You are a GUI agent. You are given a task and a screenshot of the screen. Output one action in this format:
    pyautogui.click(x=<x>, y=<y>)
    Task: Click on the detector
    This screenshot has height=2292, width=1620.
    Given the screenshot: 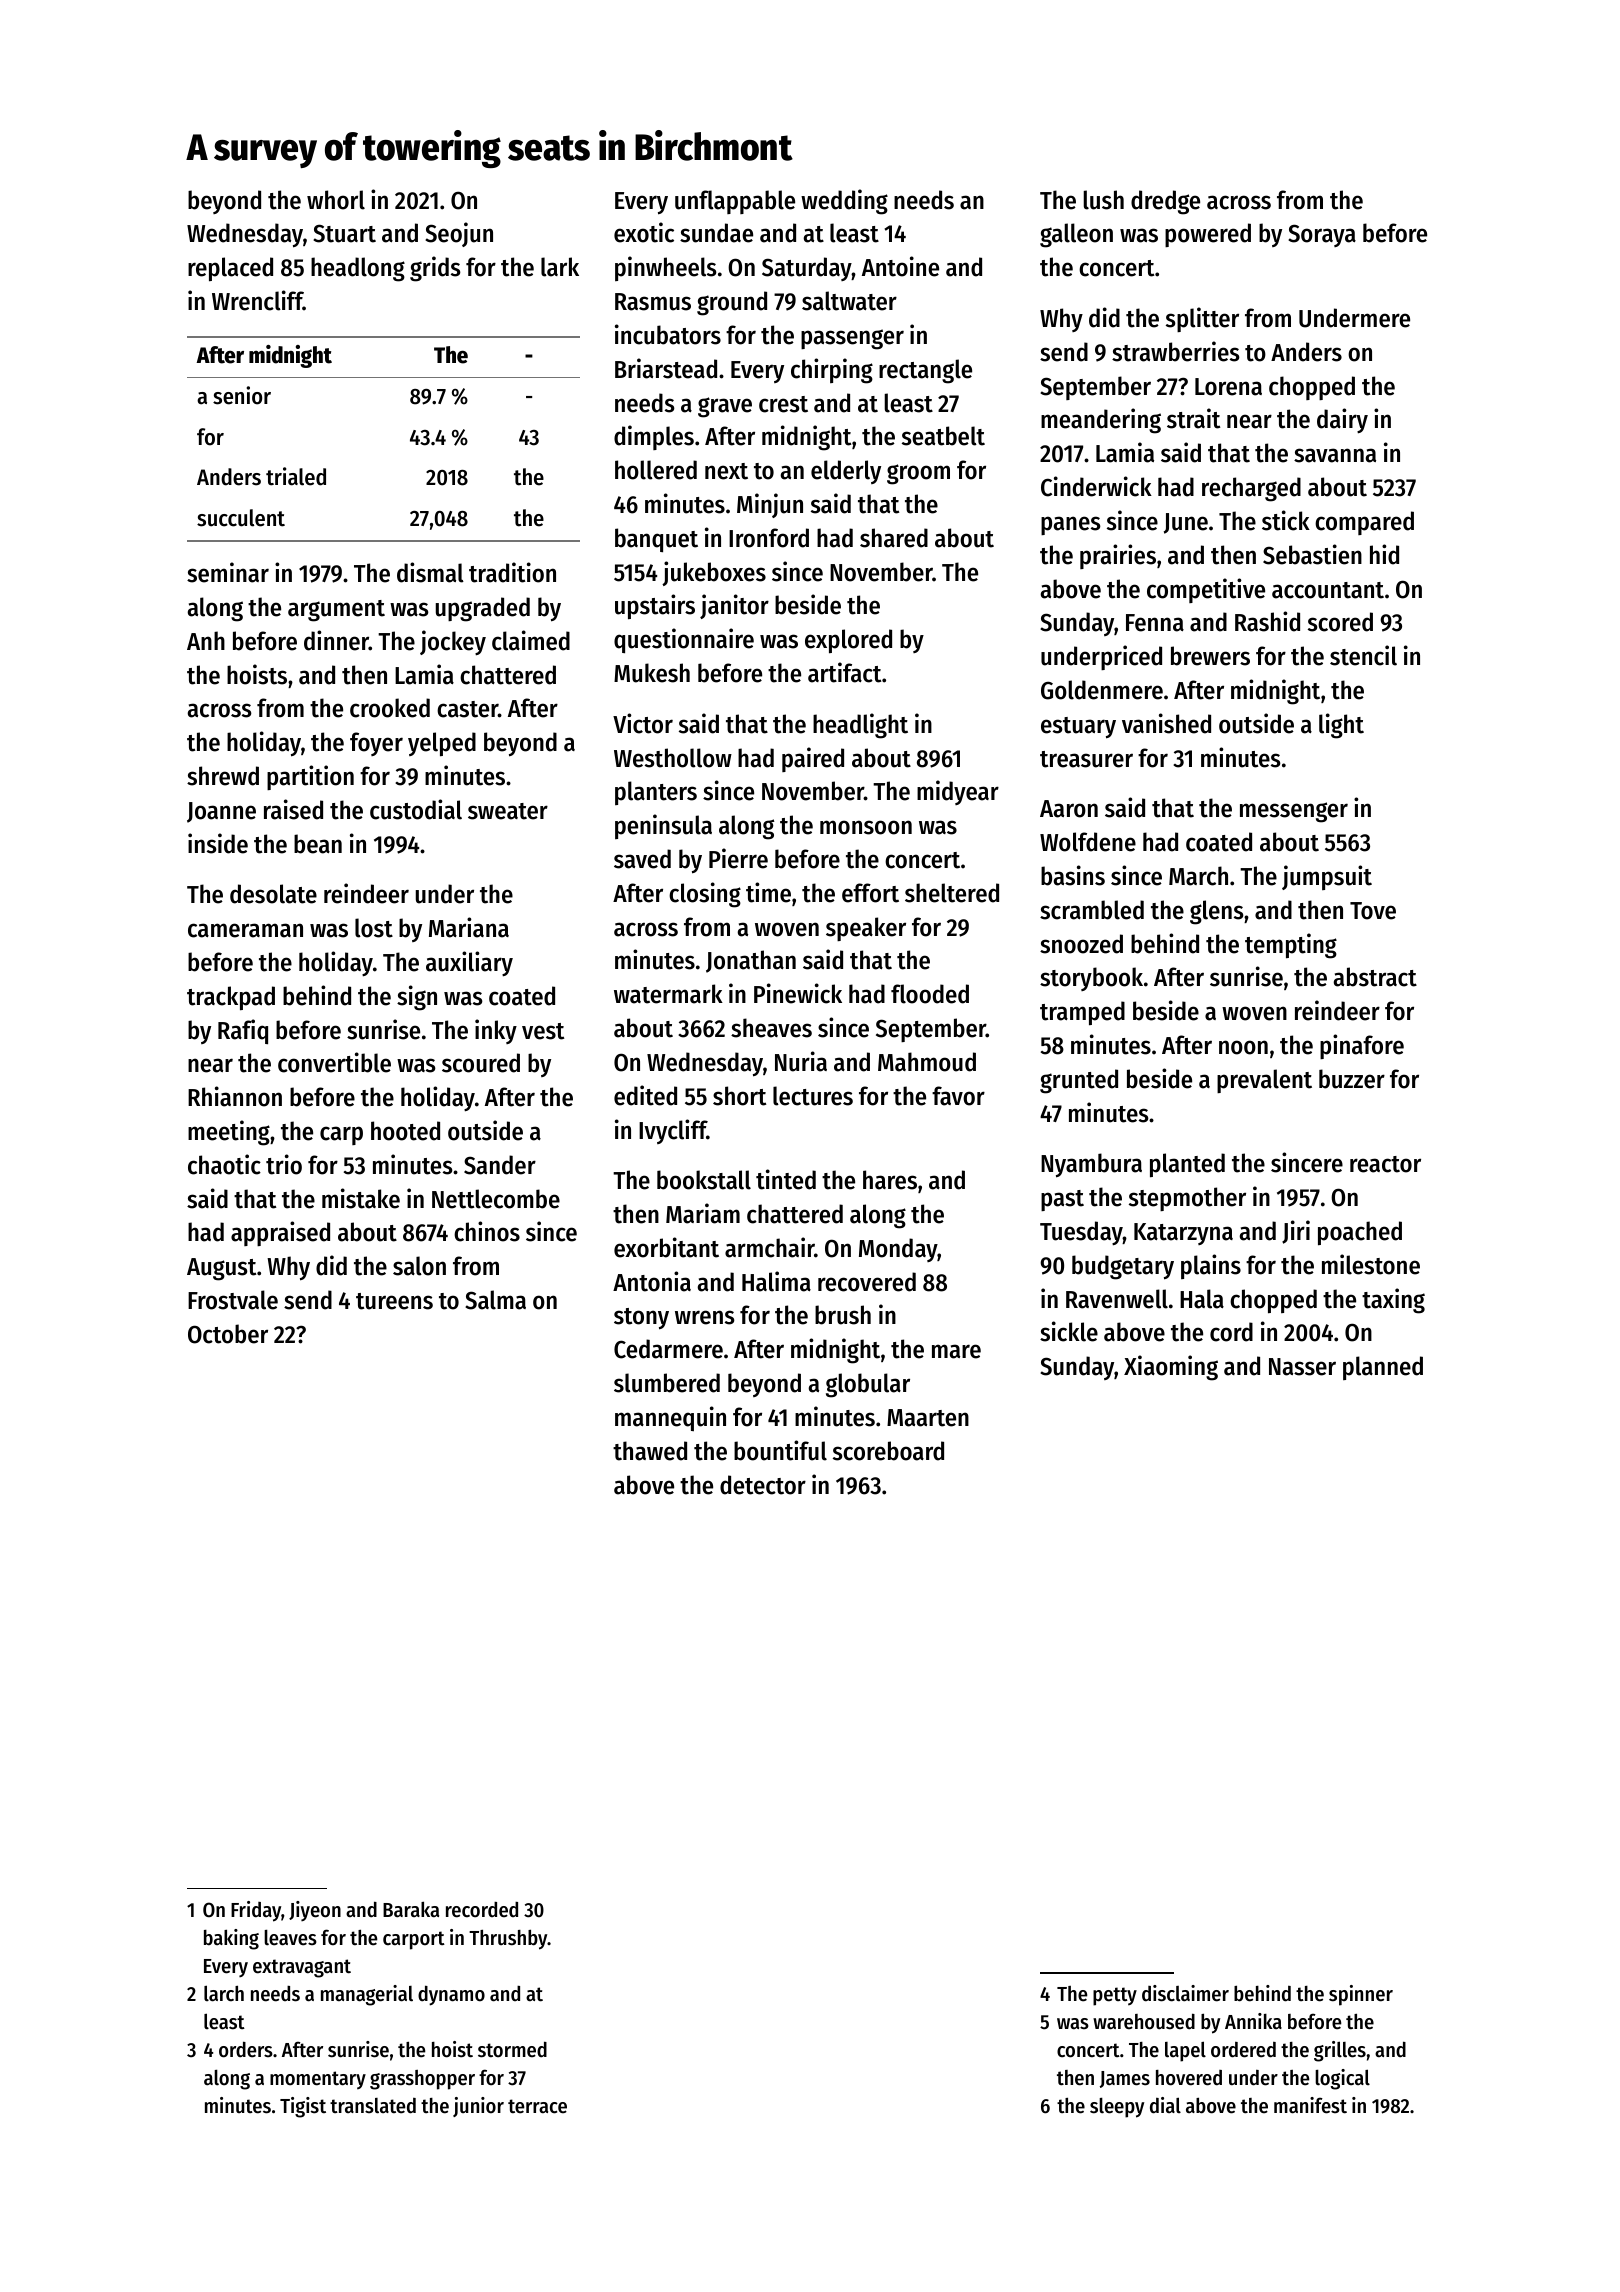 What is the action you would take?
    pyautogui.click(x=763, y=1485)
